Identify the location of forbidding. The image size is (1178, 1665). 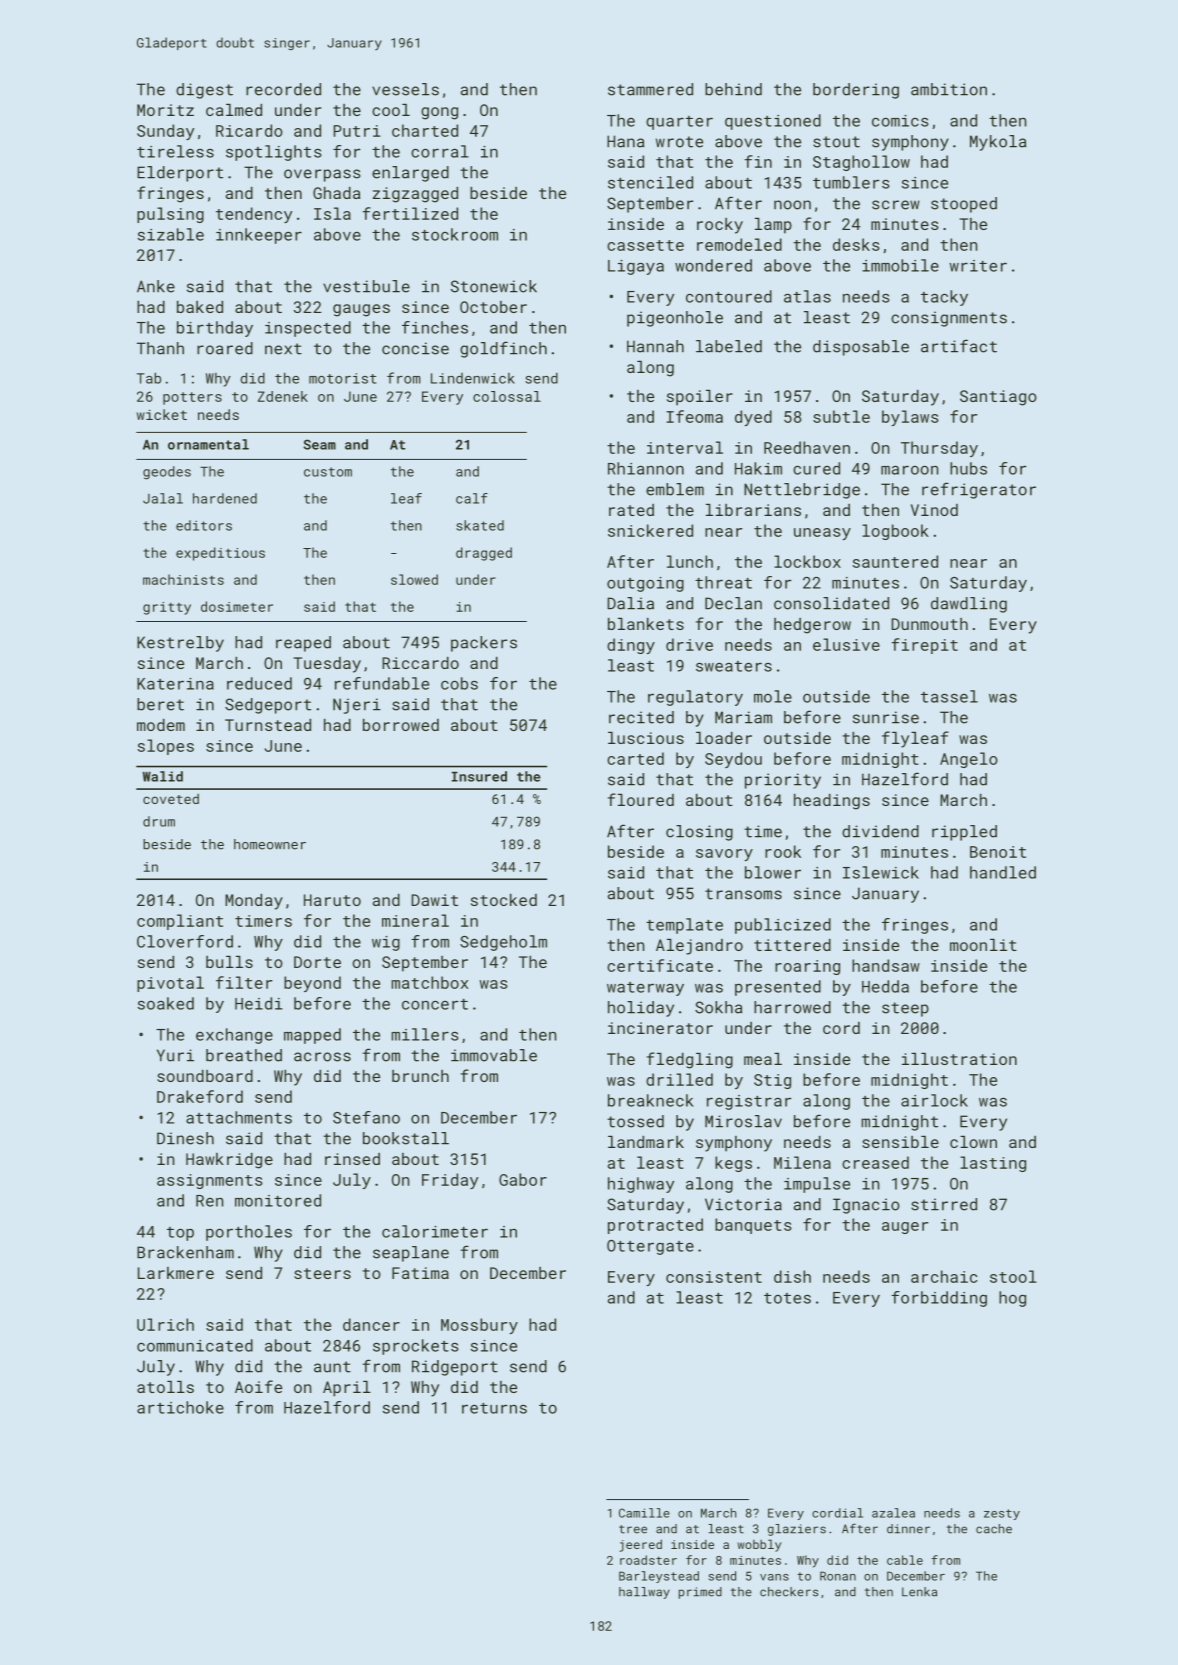
(939, 1299).
